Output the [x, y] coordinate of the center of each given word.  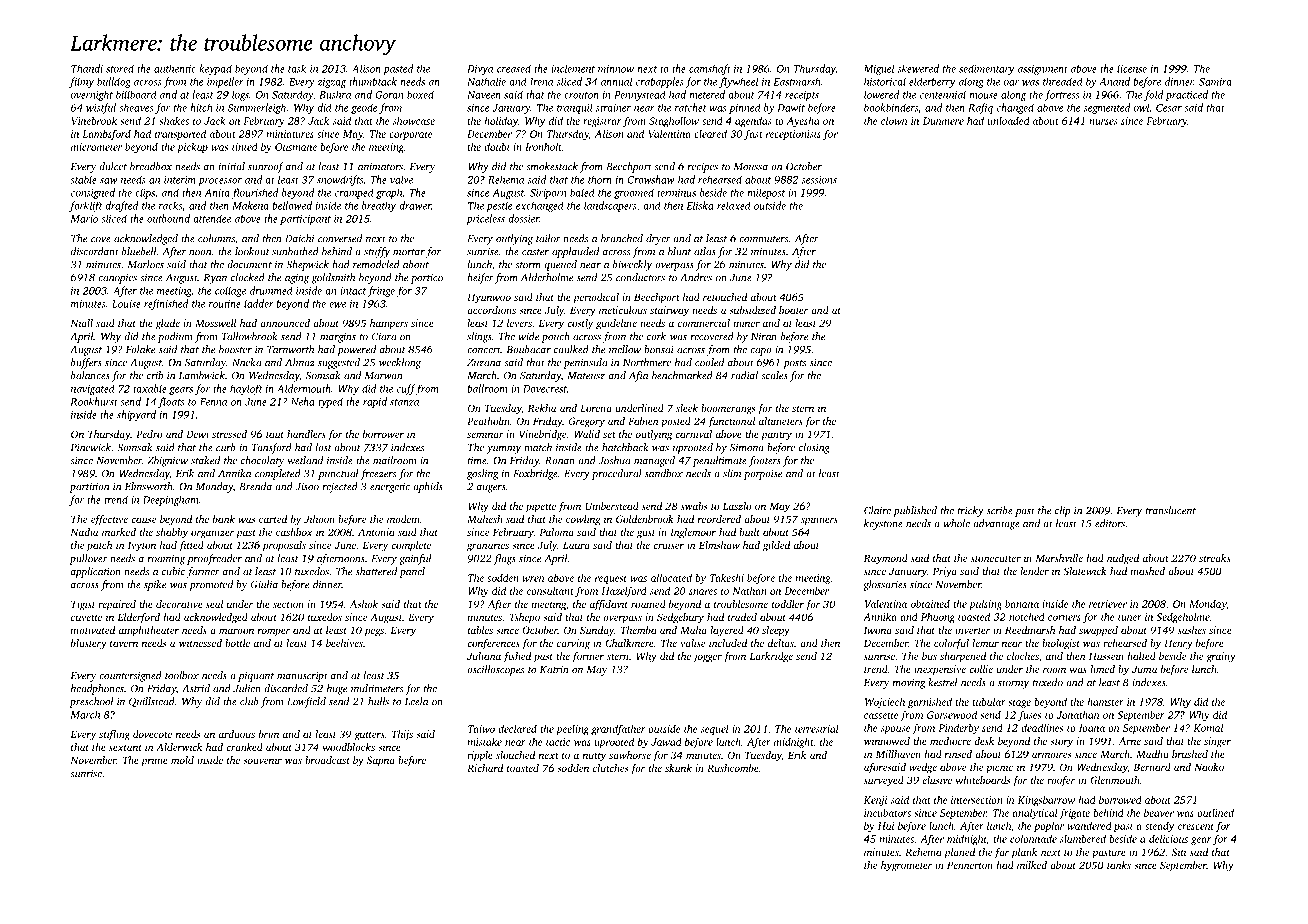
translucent [1171, 510]
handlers [306, 434]
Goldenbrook [645, 519]
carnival [693, 434]
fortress [1061, 95]
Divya [480, 70]
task [297, 68]
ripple [480, 756]
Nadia [84, 532]
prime [154, 761]
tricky [971, 511]
